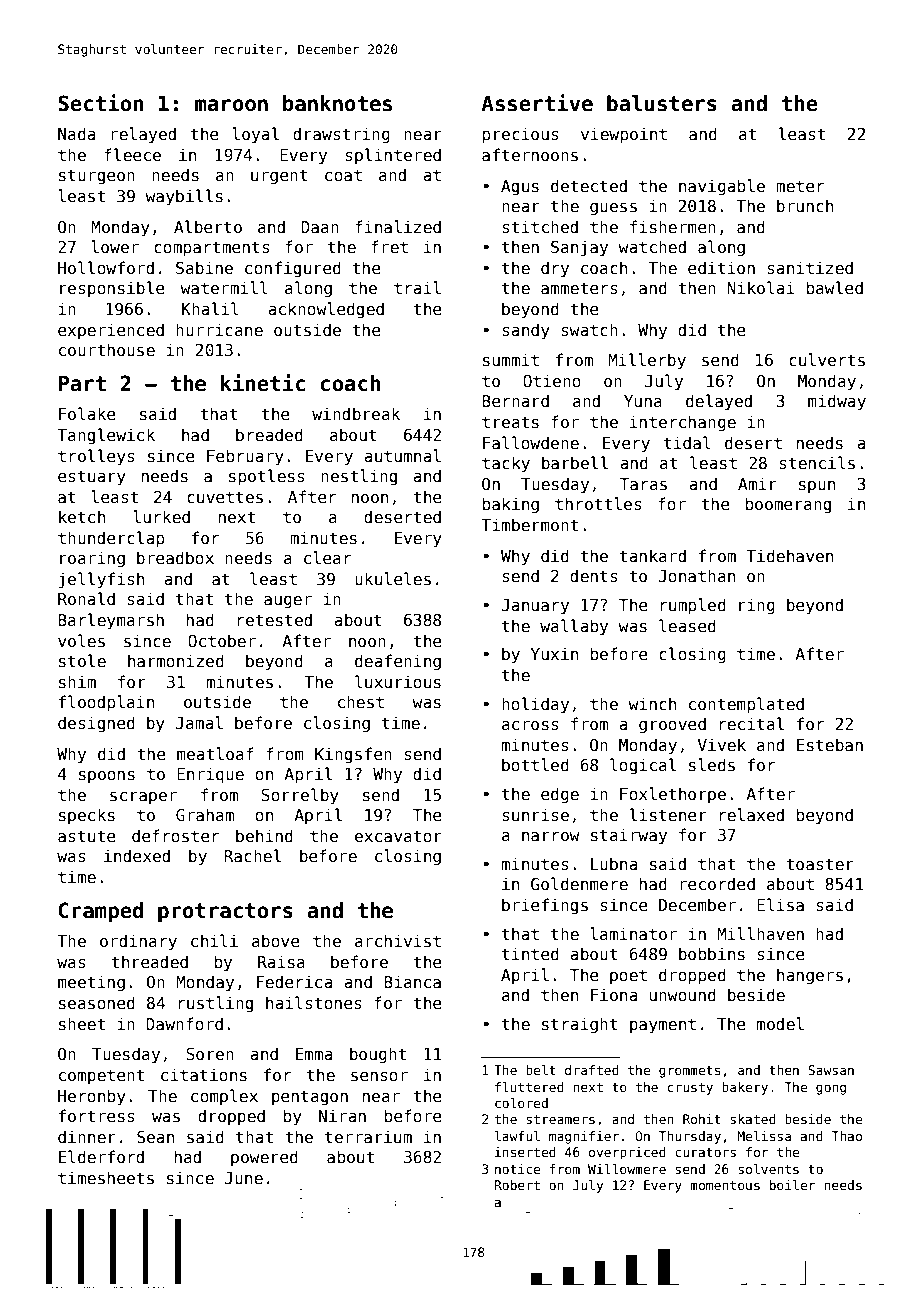 This screenshot has width=924, height=1308. I want to click on momentous, so click(725, 1185).
